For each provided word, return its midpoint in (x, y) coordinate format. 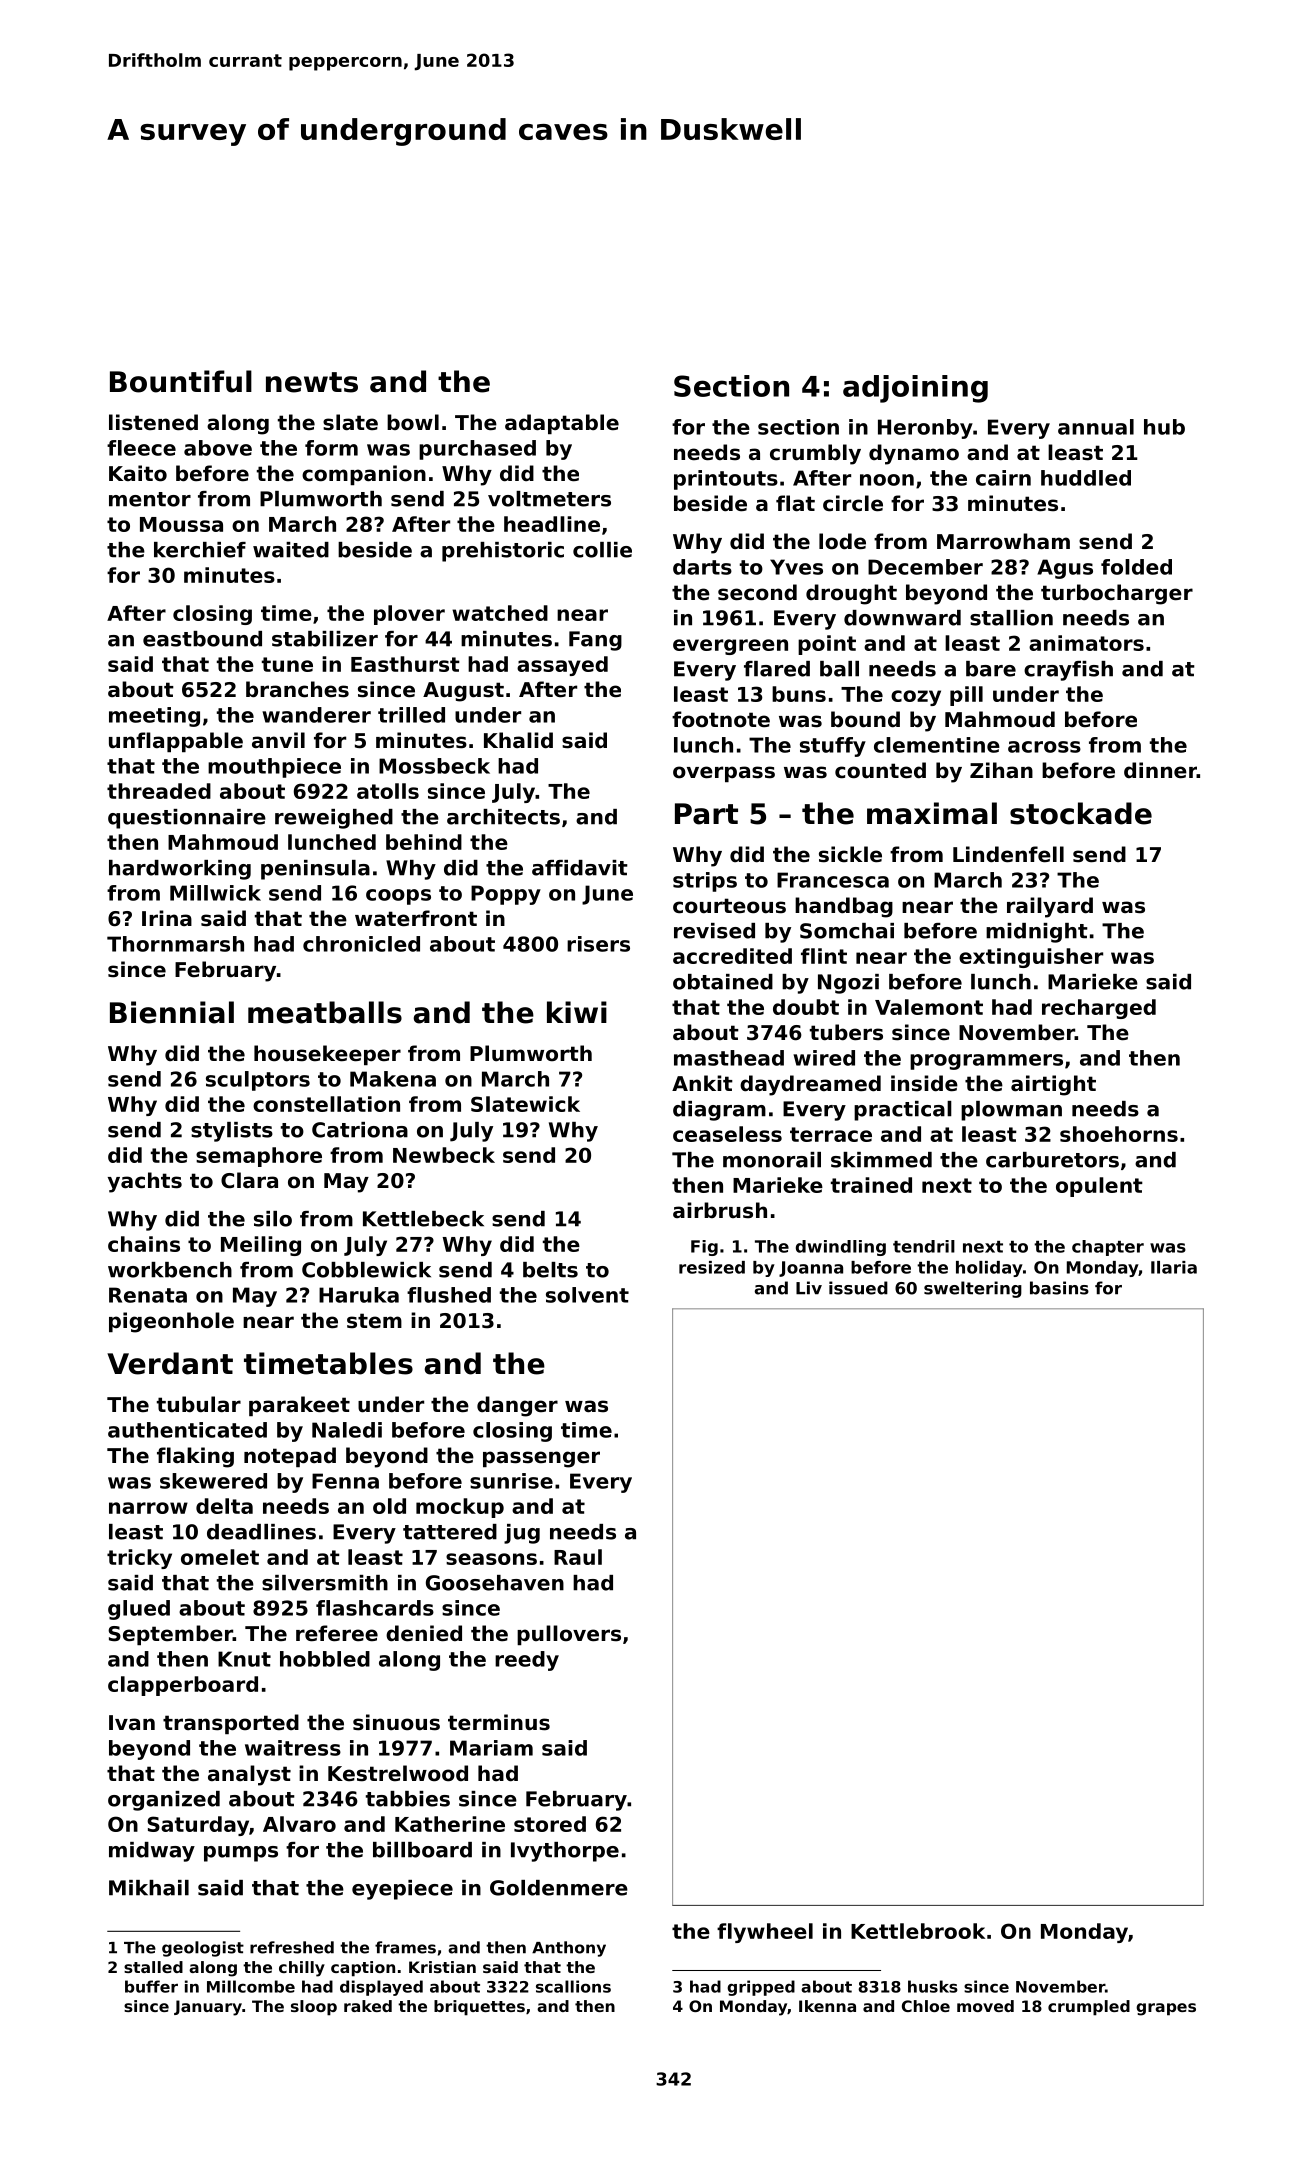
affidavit (580, 868)
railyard (1050, 907)
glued (139, 1610)
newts (312, 382)
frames (405, 1947)
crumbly (815, 454)
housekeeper (327, 1055)
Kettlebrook (918, 1931)
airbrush (720, 1210)
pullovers (569, 1635)
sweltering (973, 1289)
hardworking (180, 870)
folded (1136, 567)
